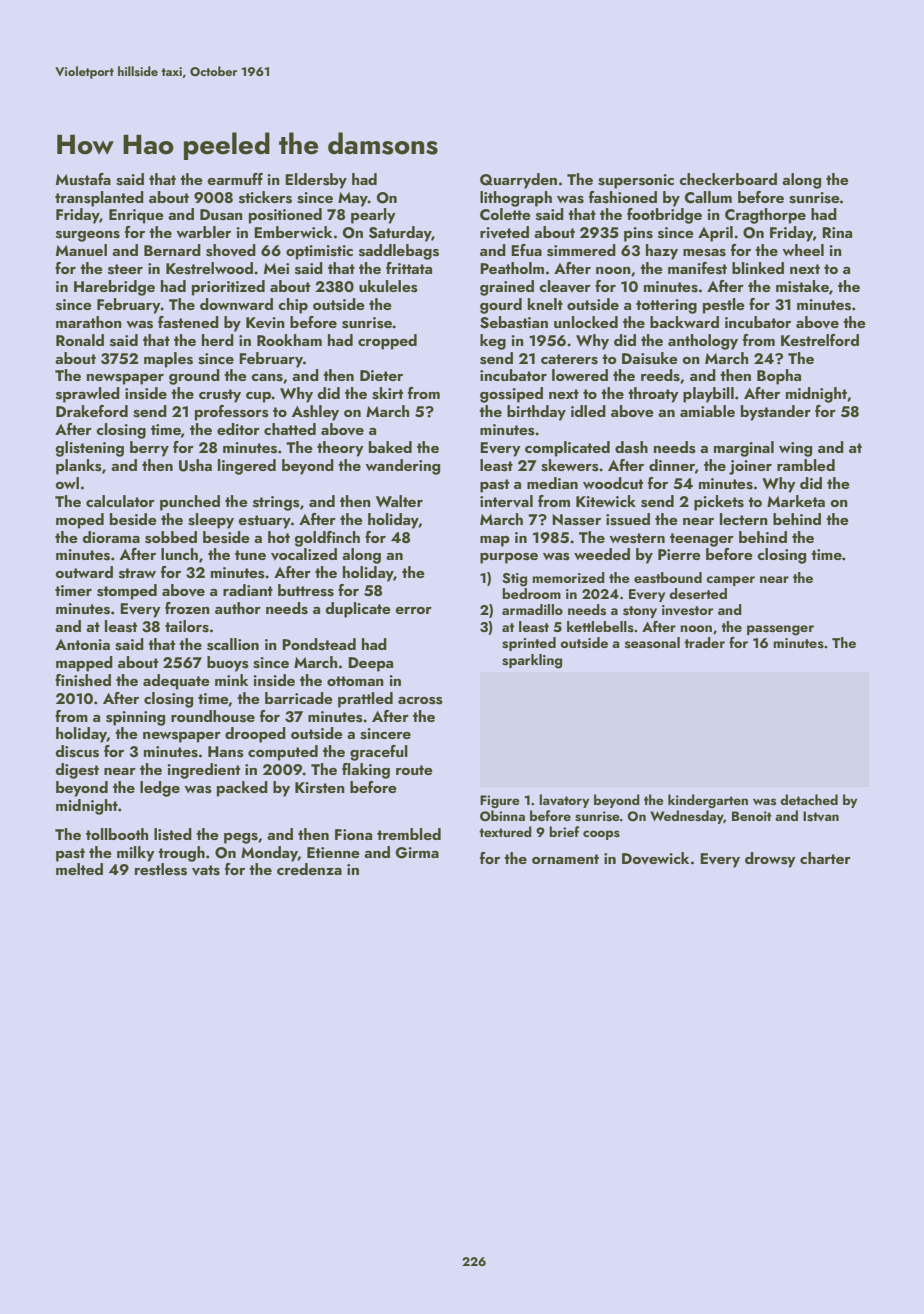 This image has height=1314, width=924. I want to click on tune, so click(250, 555).
